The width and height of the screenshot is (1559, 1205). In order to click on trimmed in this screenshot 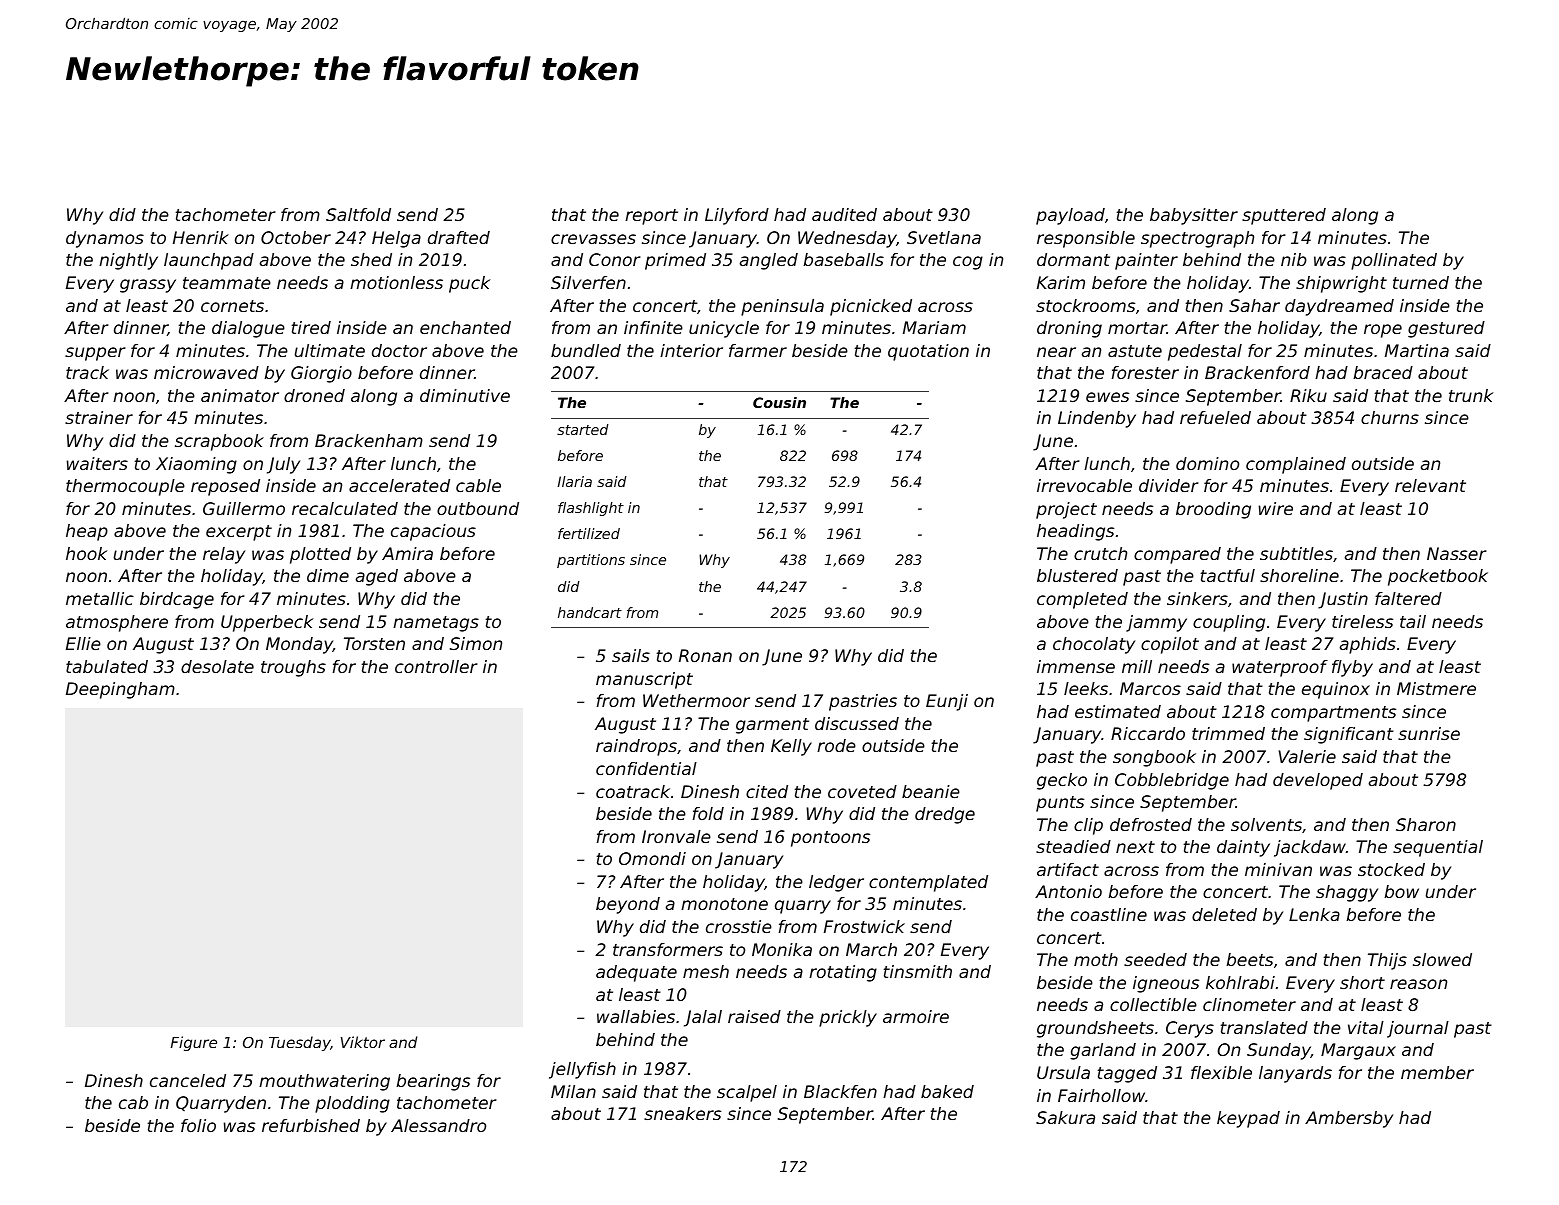, I will do `click(1228, 733)`.
